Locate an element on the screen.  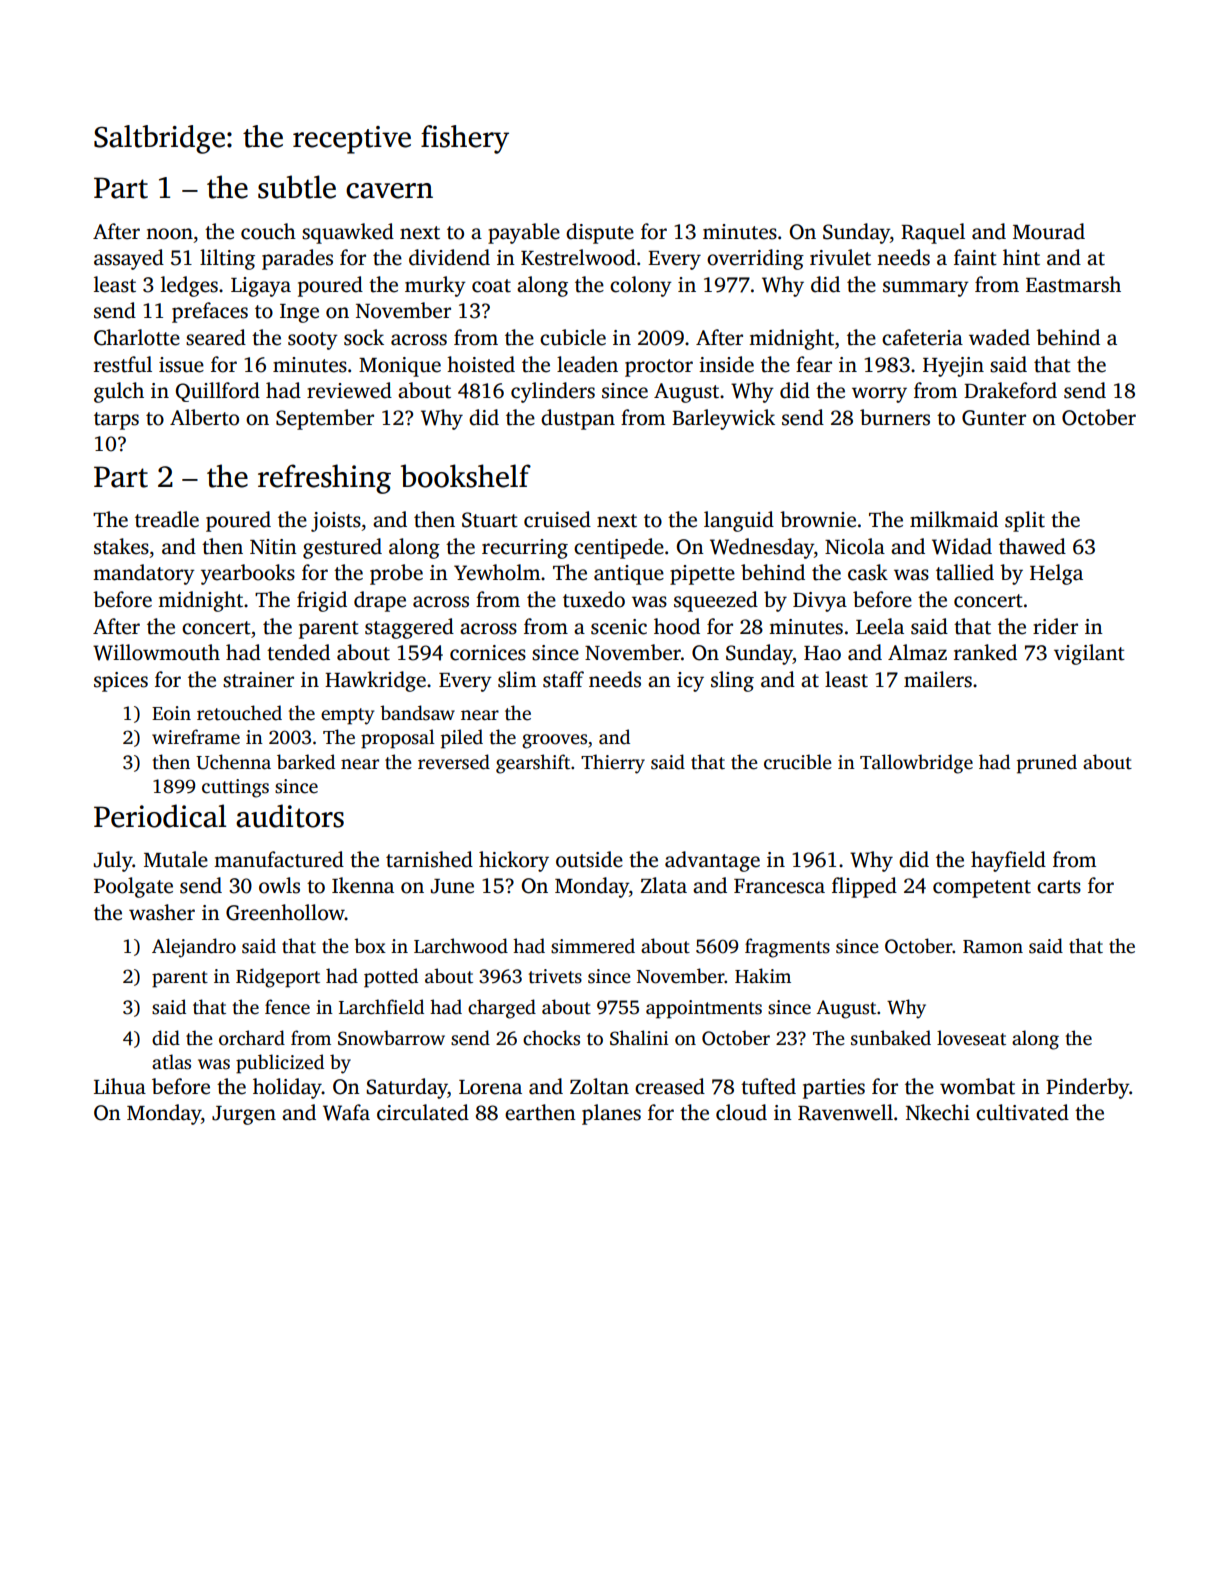
tuxedo is located at coordinates (594, 599).
